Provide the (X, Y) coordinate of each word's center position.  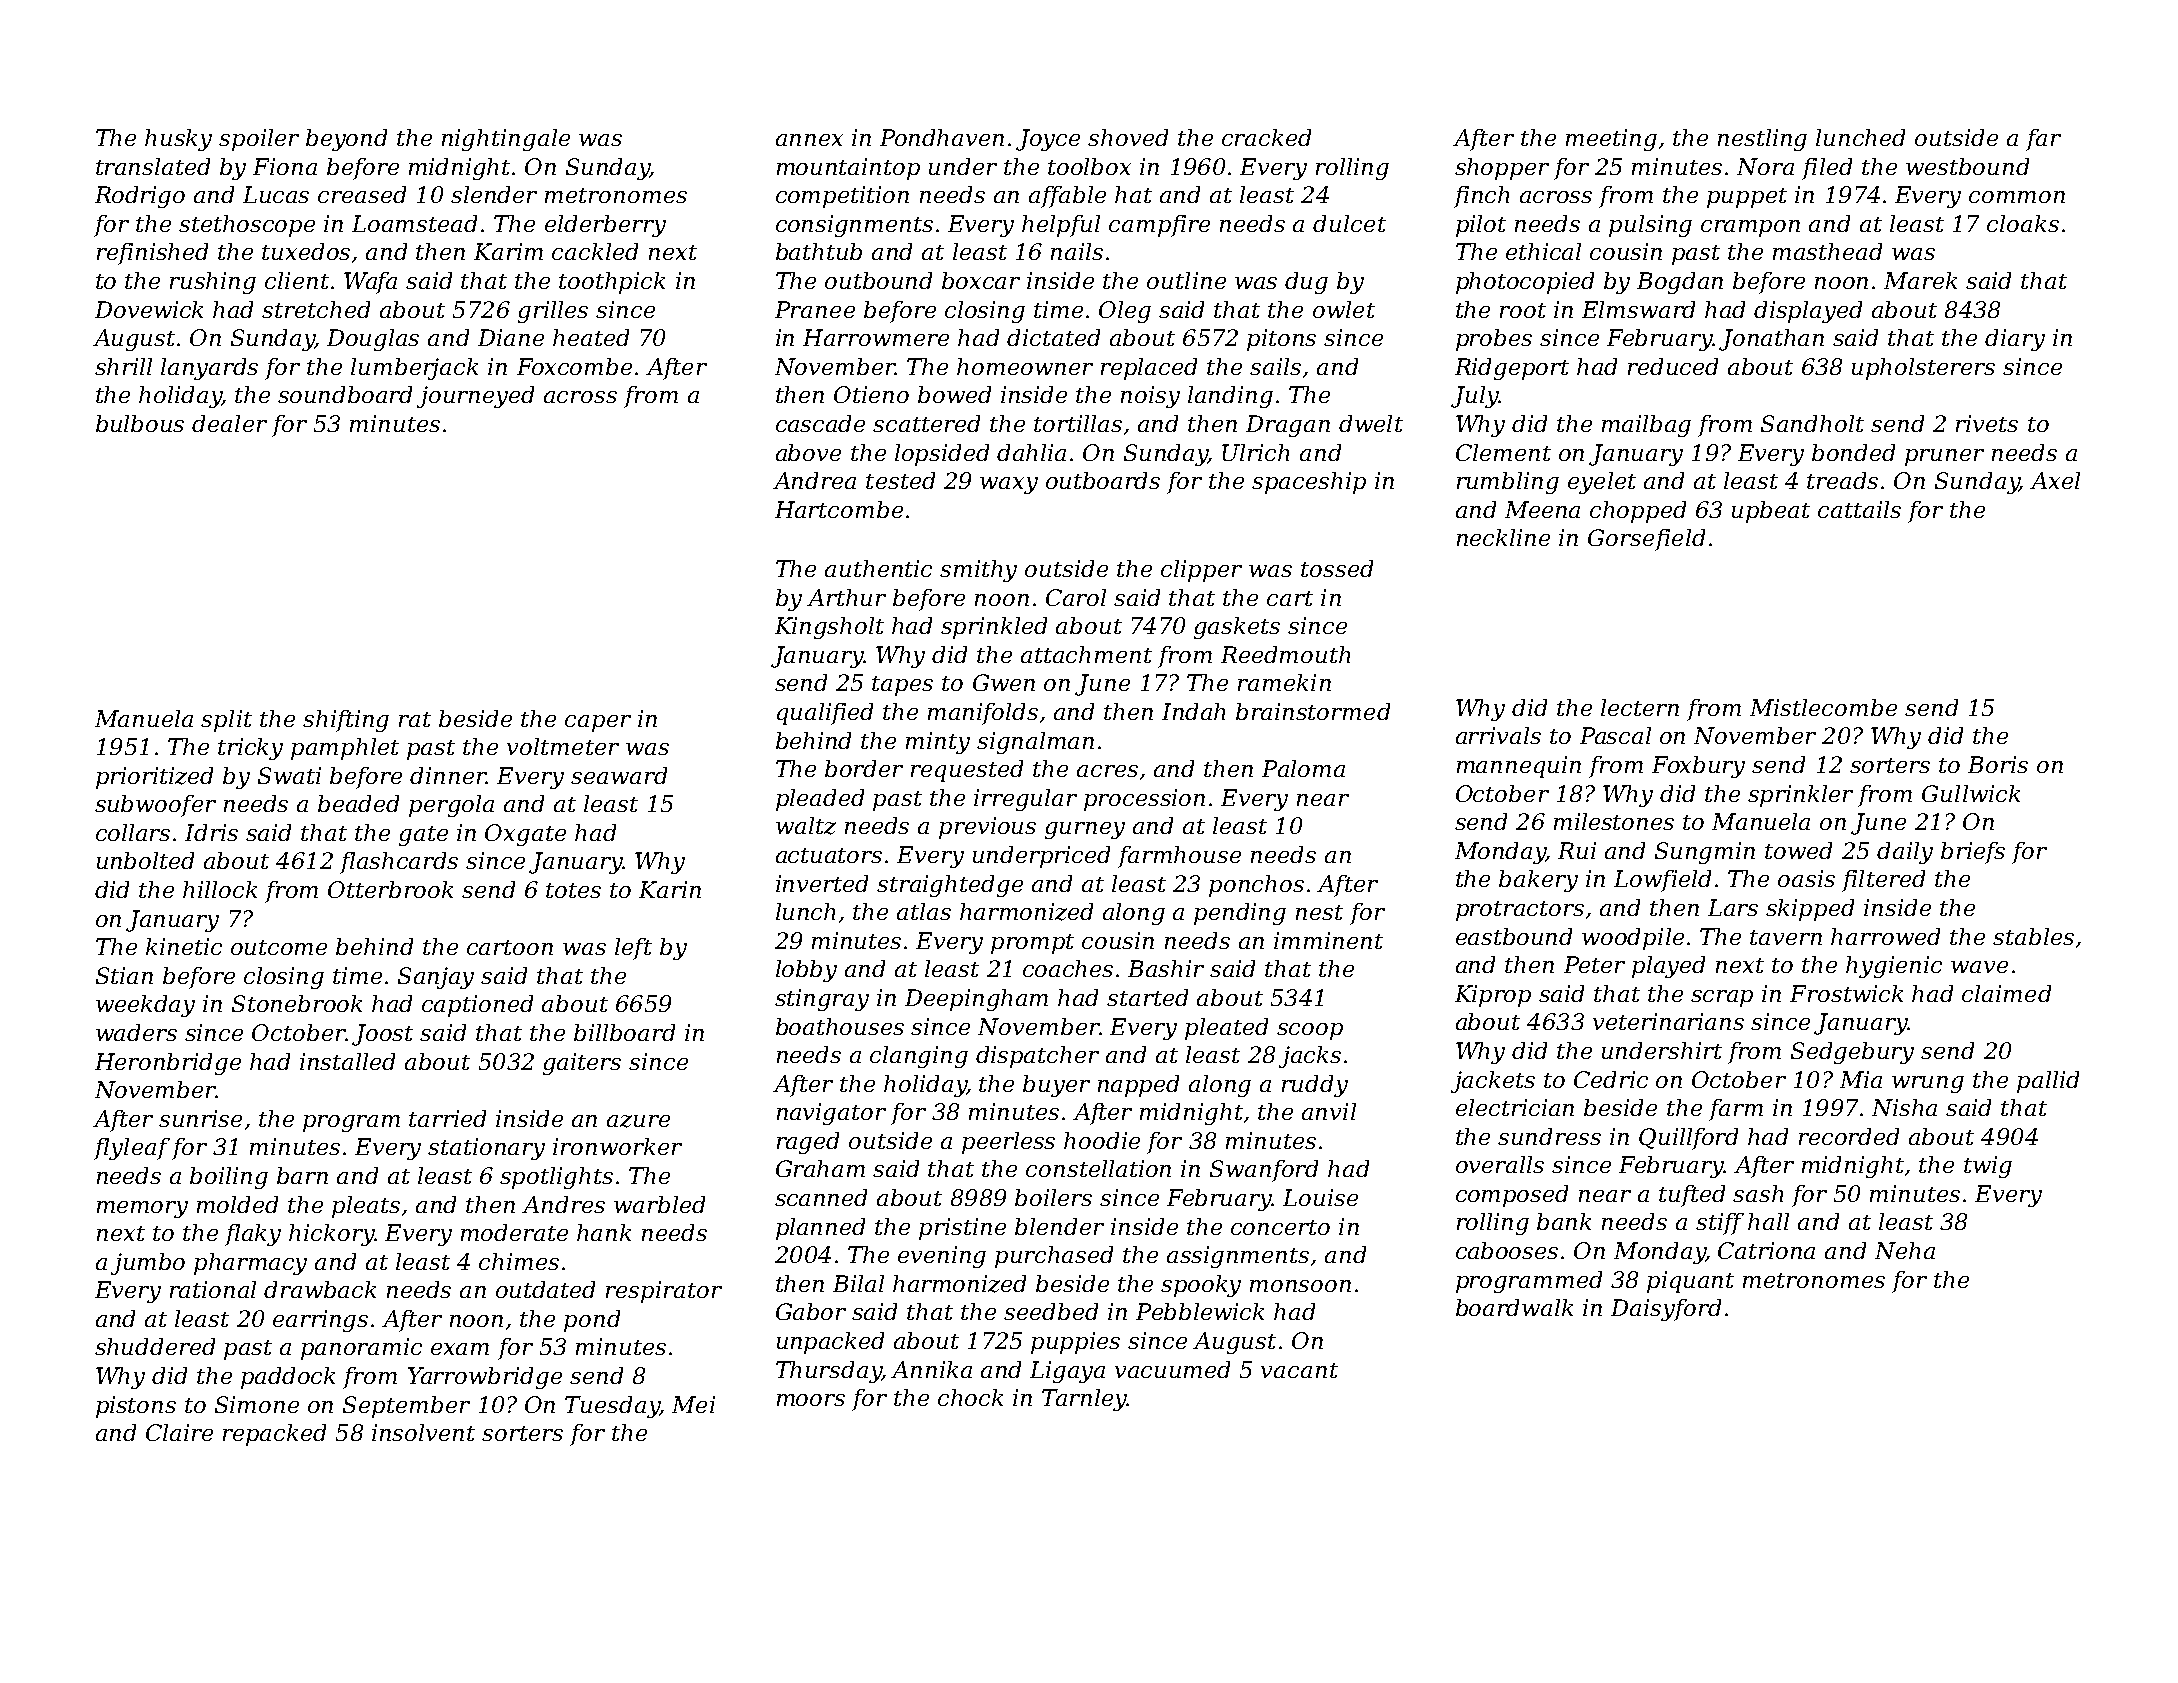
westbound (1967, 166)
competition (842, 197)
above (808, 452)
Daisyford (1666, 1310)
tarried (447, 1118)
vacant (1299, 1370)
